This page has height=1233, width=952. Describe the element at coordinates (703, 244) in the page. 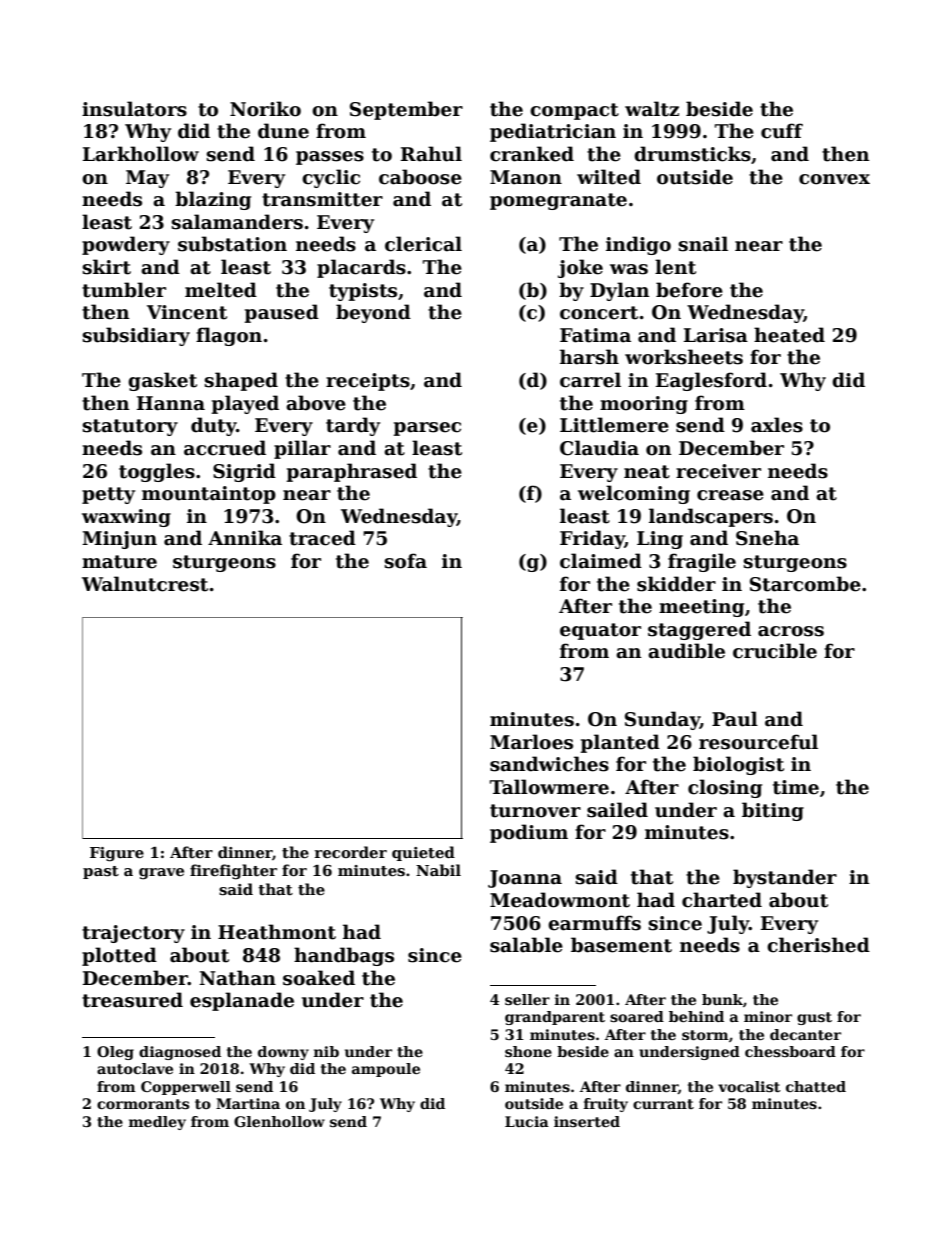

I see `snail` at that location.
